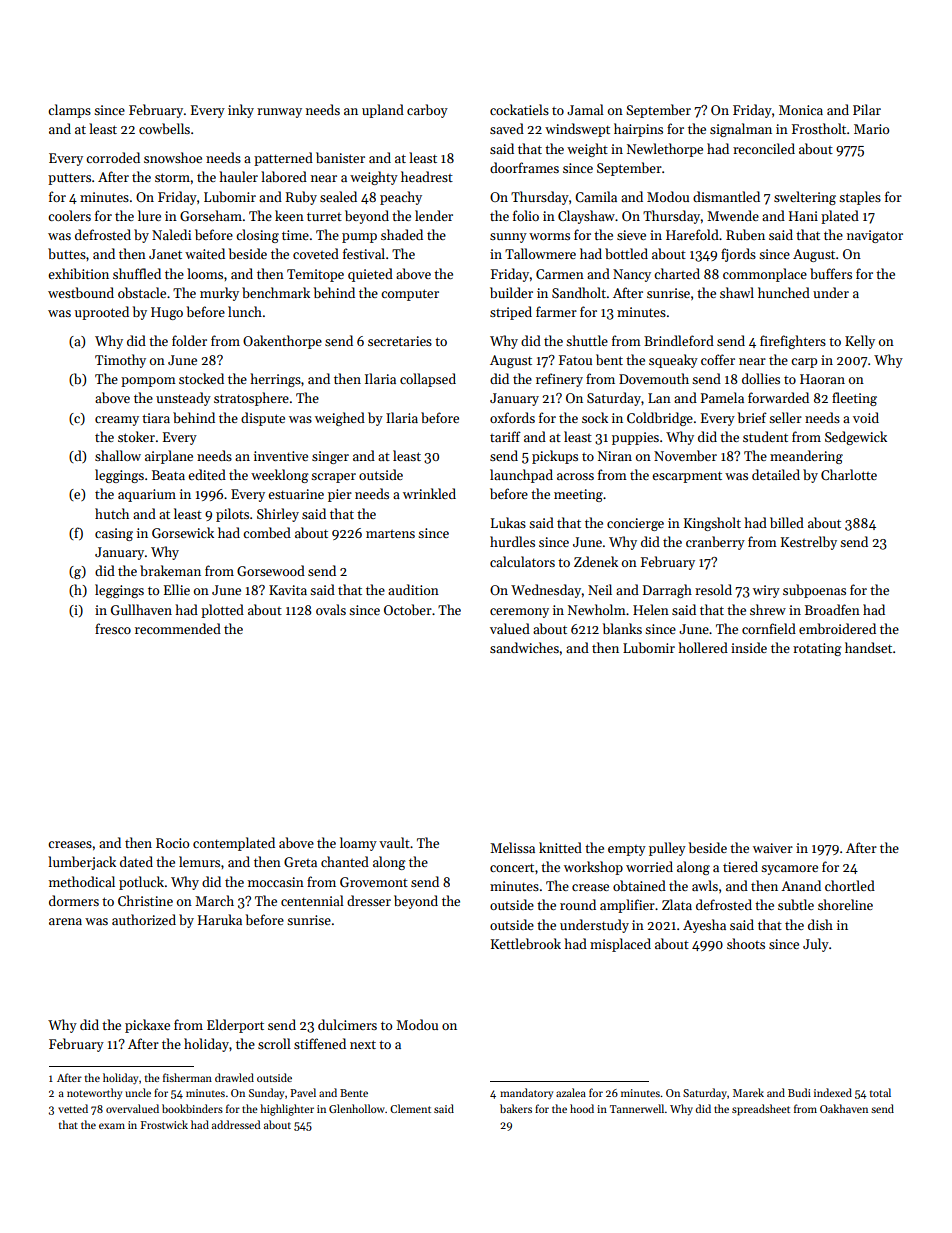 The width and height of the image is (952, 1233). I want to click on casing, so click(114, 534).
